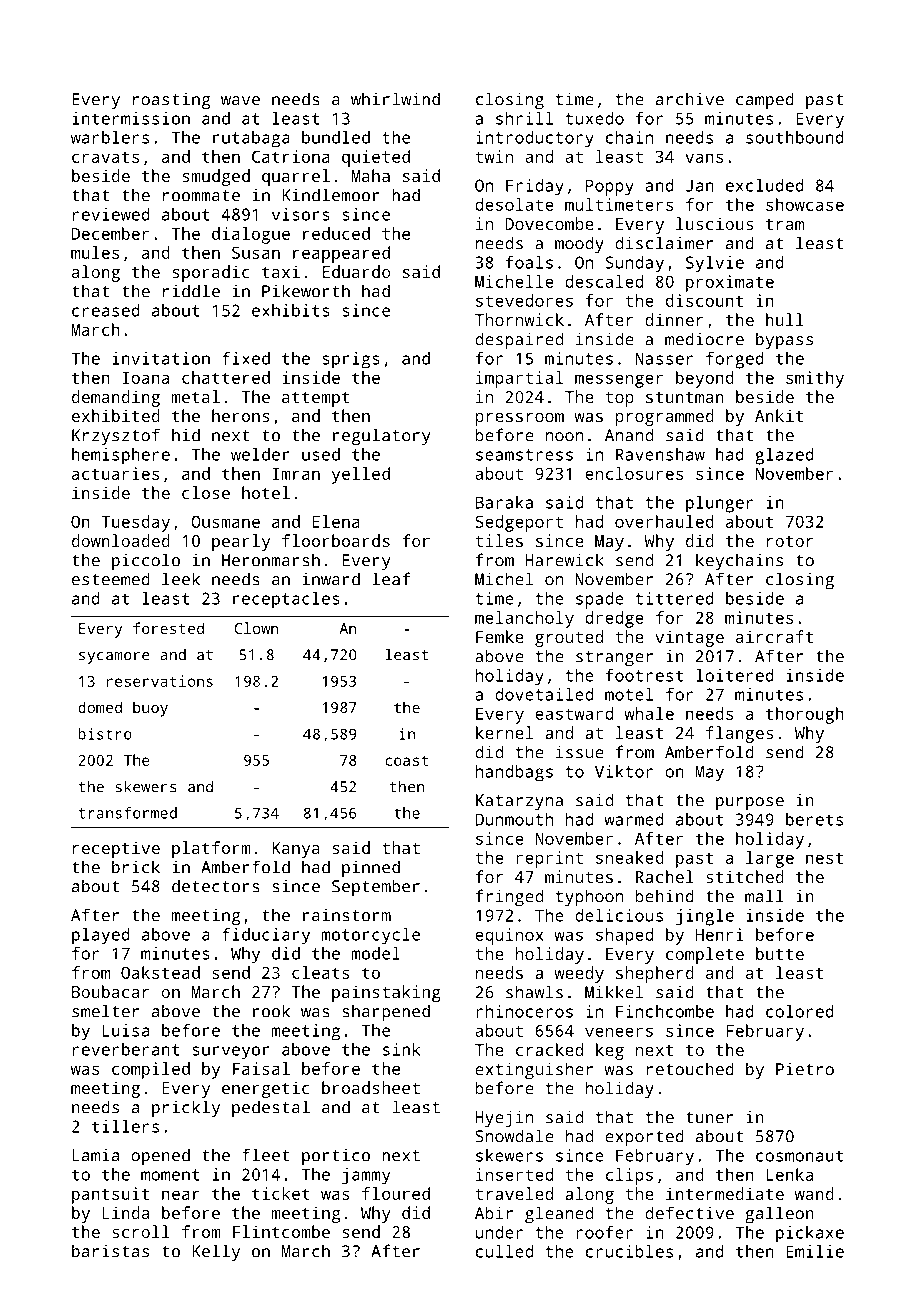 The width and height of the page is (924, 1308). What do you see at coordinates (690, 99) in the page?
I see `archive` at bounding box center [690, 99].
